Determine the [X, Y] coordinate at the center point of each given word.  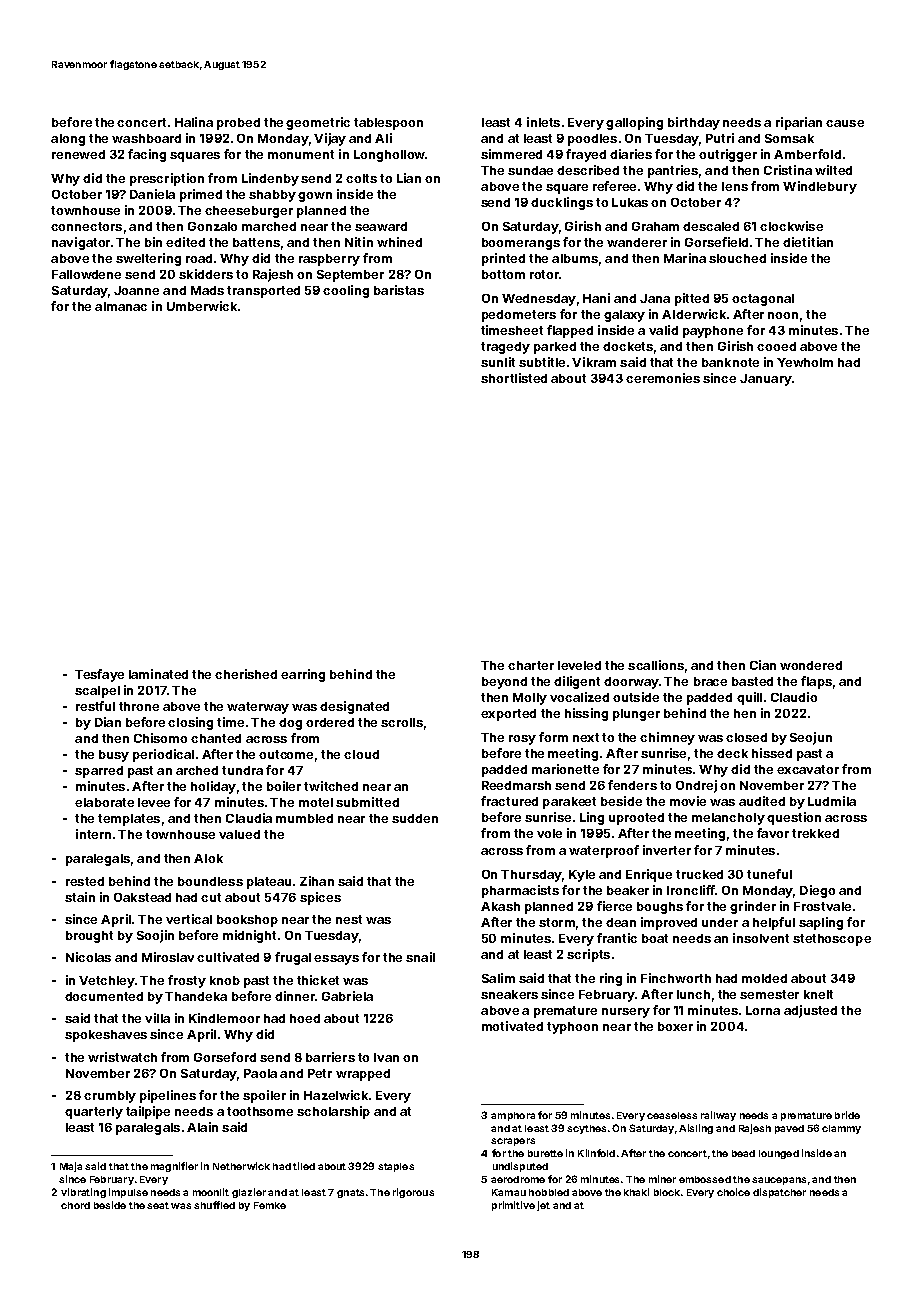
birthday [694, 123]
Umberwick [202, 306]
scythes [586, 1129]
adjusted [810, 1011]
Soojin [155, 936]
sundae [530, 170]
